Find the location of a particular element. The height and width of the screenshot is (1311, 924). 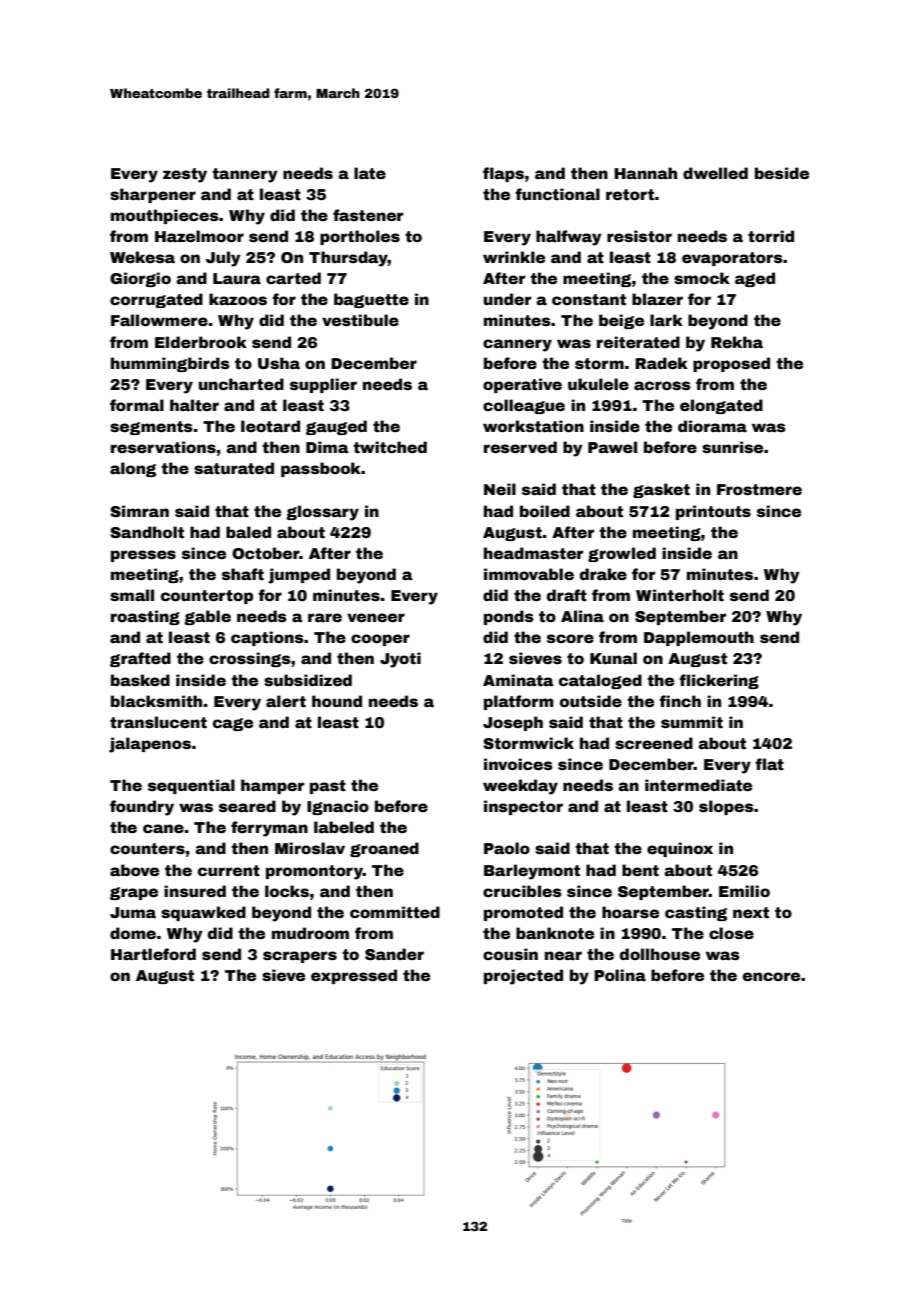

screened is located at coordinates (654, 743).
